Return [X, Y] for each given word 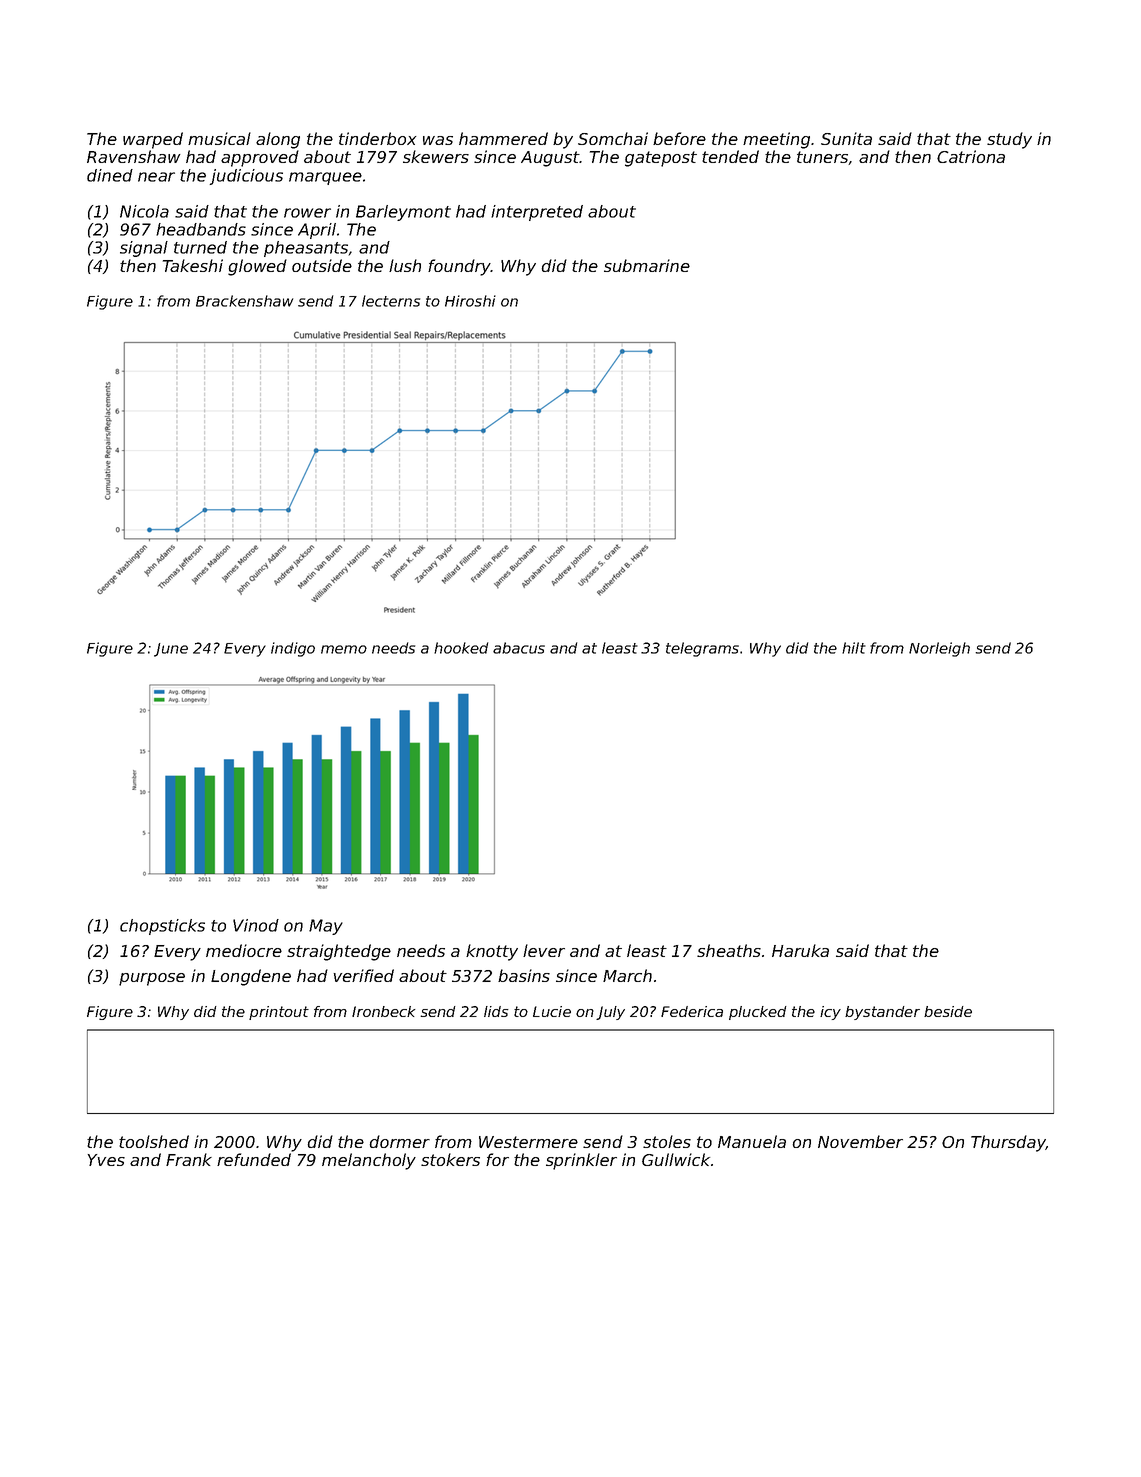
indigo [293, 649]
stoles [667, 1141]
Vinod [256, 925]
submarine [647, 265]
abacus [519, 648]
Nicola [144, 211]
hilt [854, 648]
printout [279, 1013]
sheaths [729, 950]
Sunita [846, 138]
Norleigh [939, 649]
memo [344, 649]
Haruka [800, 950]
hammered [503, 138]
